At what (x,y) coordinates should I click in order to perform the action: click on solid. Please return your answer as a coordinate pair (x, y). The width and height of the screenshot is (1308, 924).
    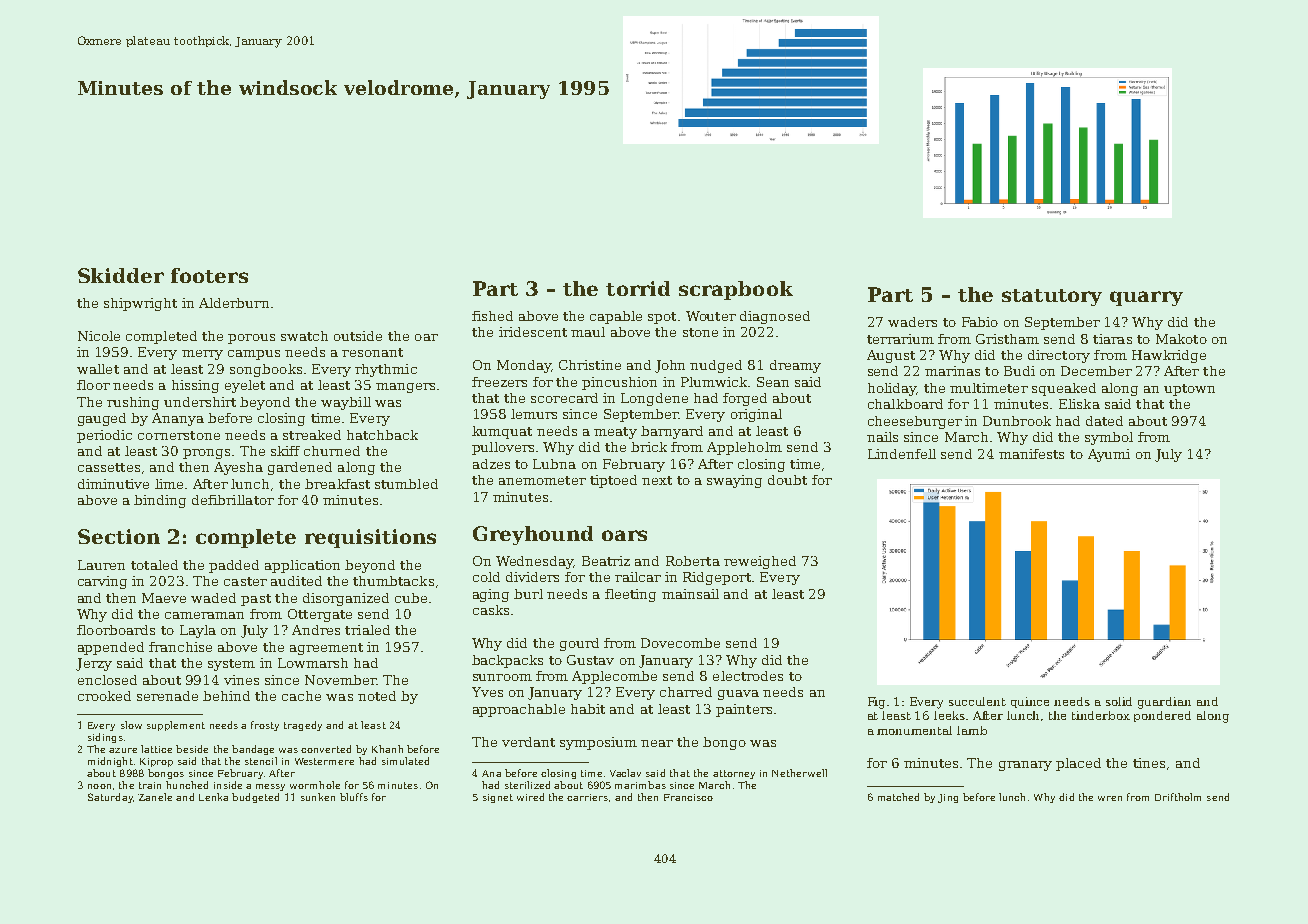
    Looking at the image, I should click on (1119, 701).
